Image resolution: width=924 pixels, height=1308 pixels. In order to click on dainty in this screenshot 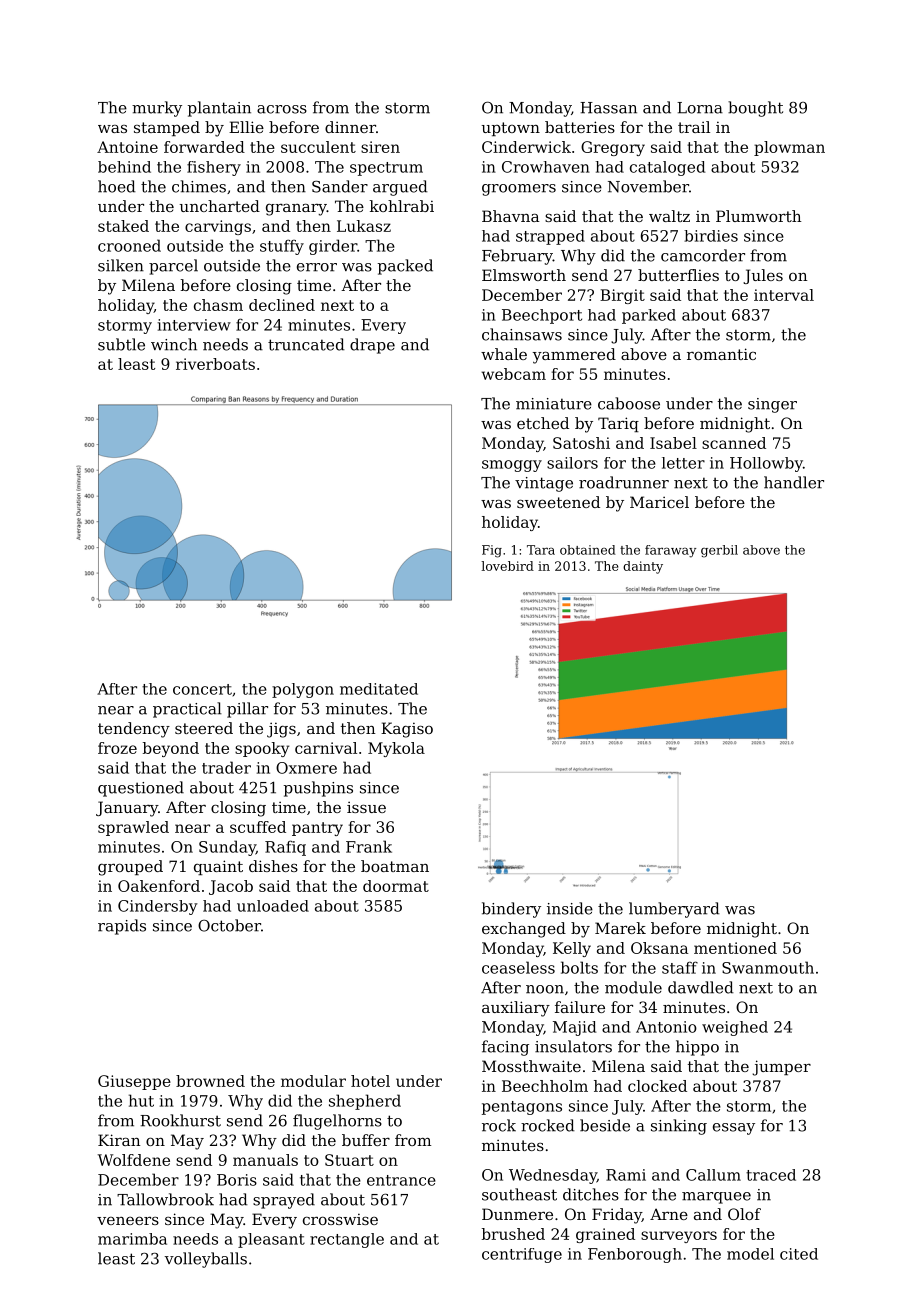, I will do `click(643, 567)`.
